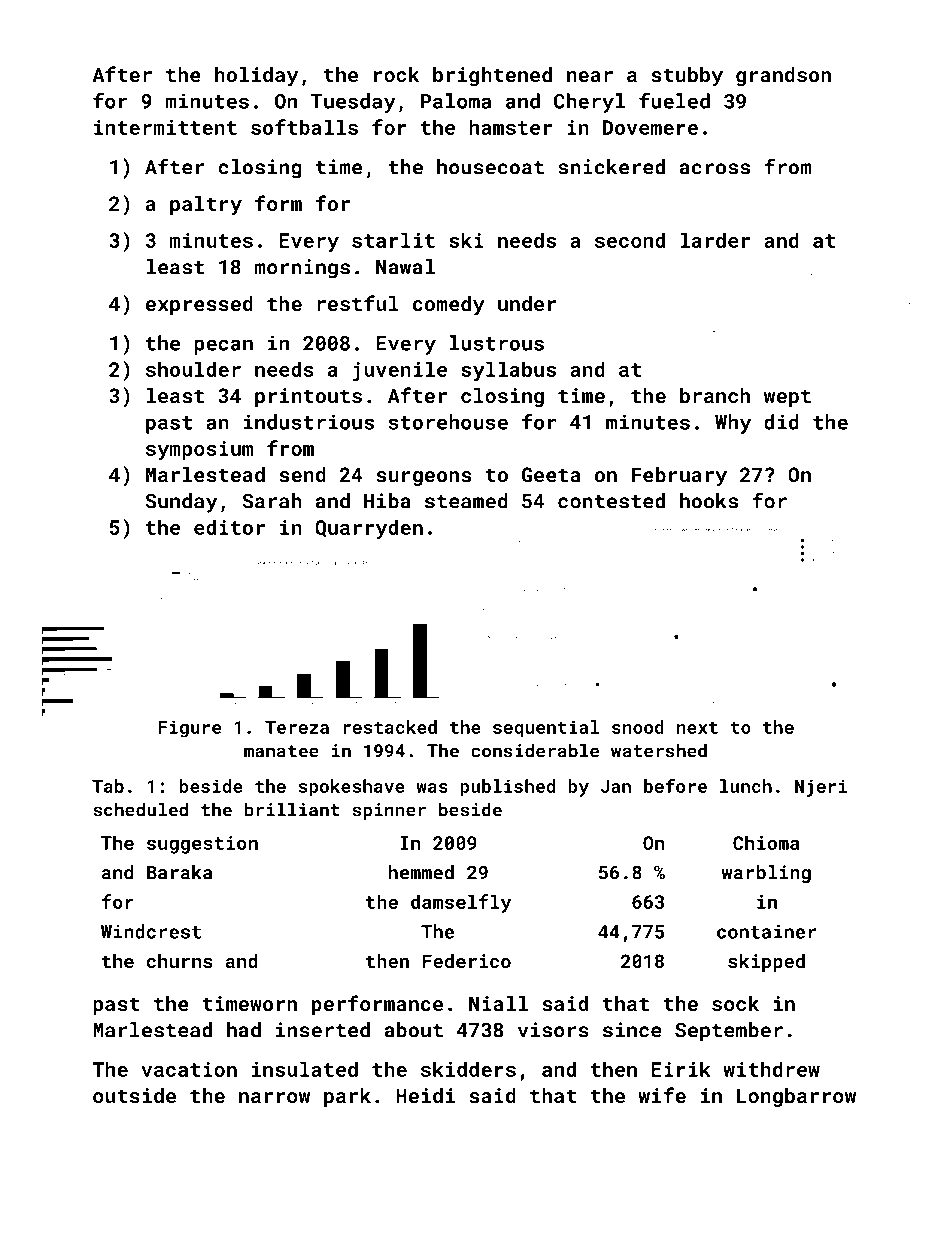 The width and height of the screenshot is (952, 1233). Describe the element at coordinates (466, 501) in the screenshot. I see `steamed` at that location.
